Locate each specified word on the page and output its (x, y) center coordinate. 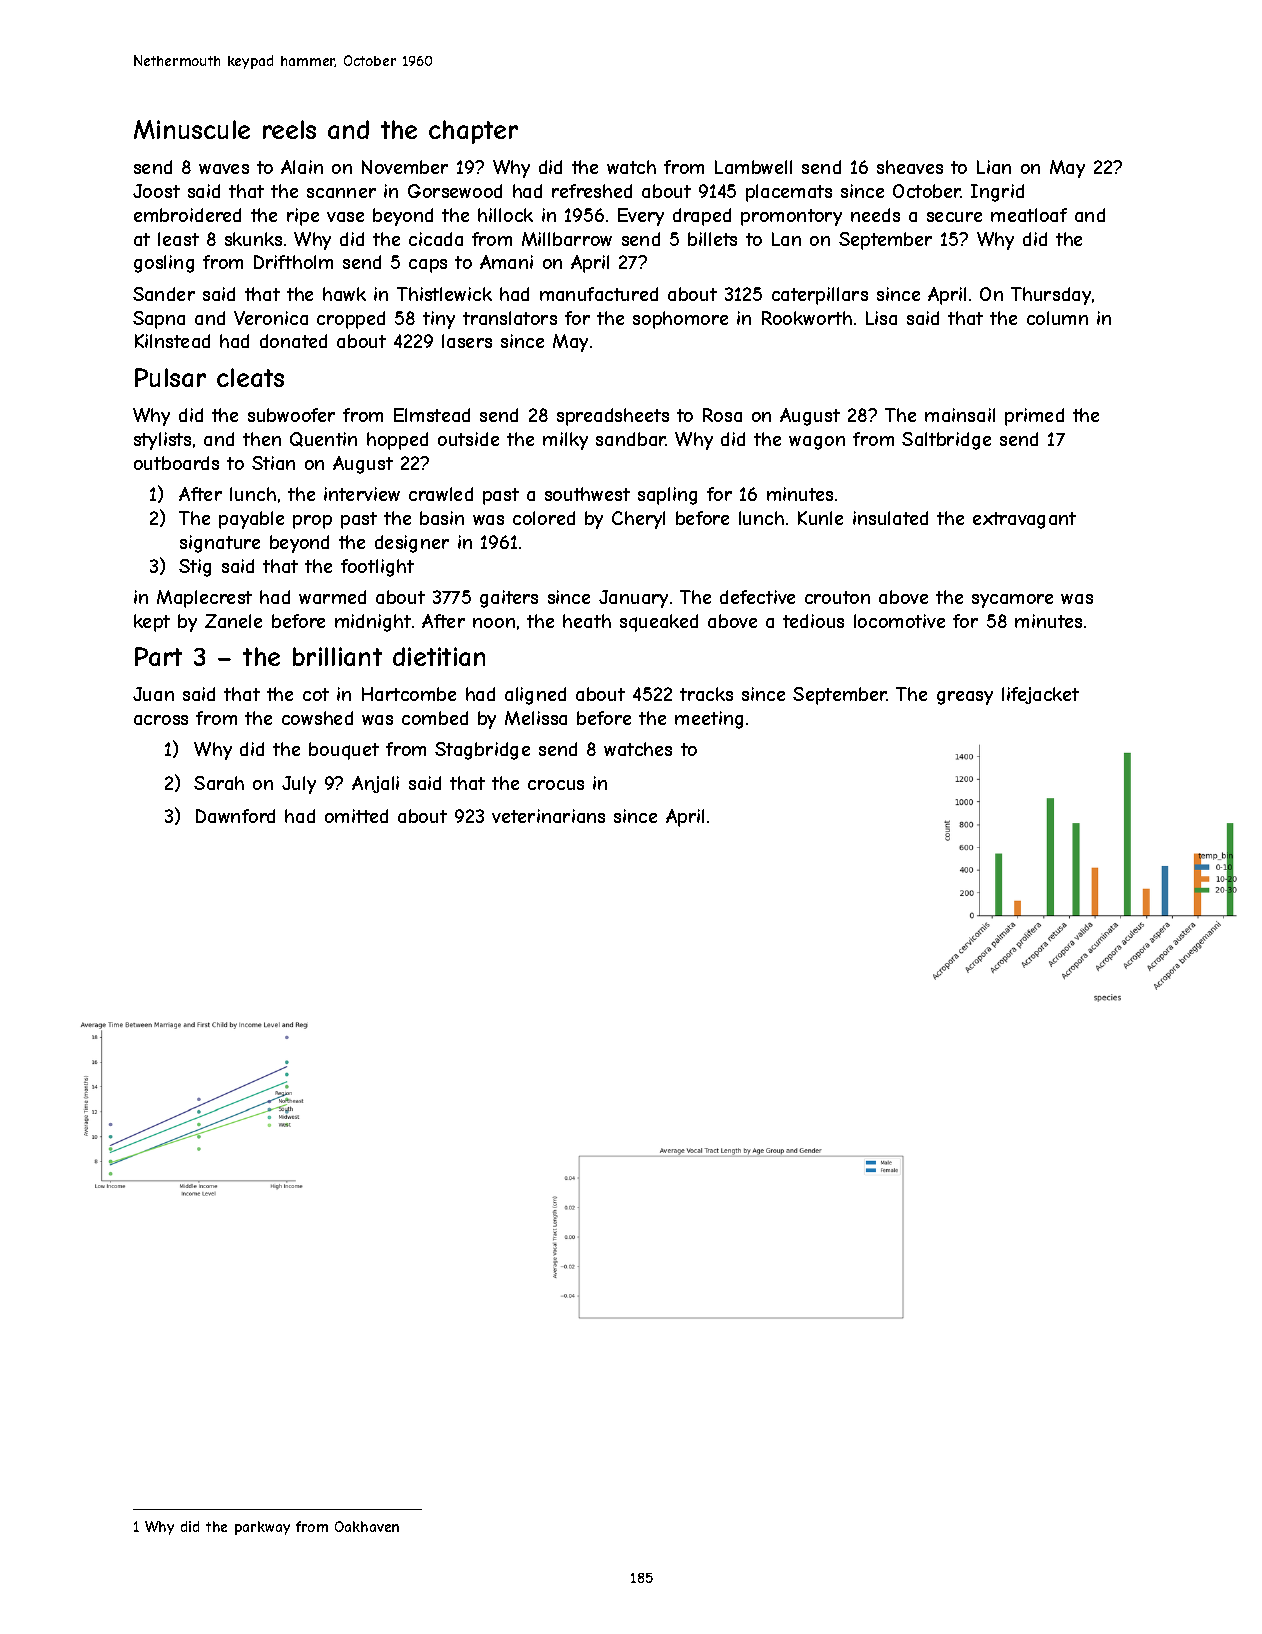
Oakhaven (367, 1526)
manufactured (599, 294)
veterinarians (548, 816)
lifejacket (1040, 695)
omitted (356, 816)
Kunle (820, 518)
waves (224, 169)
